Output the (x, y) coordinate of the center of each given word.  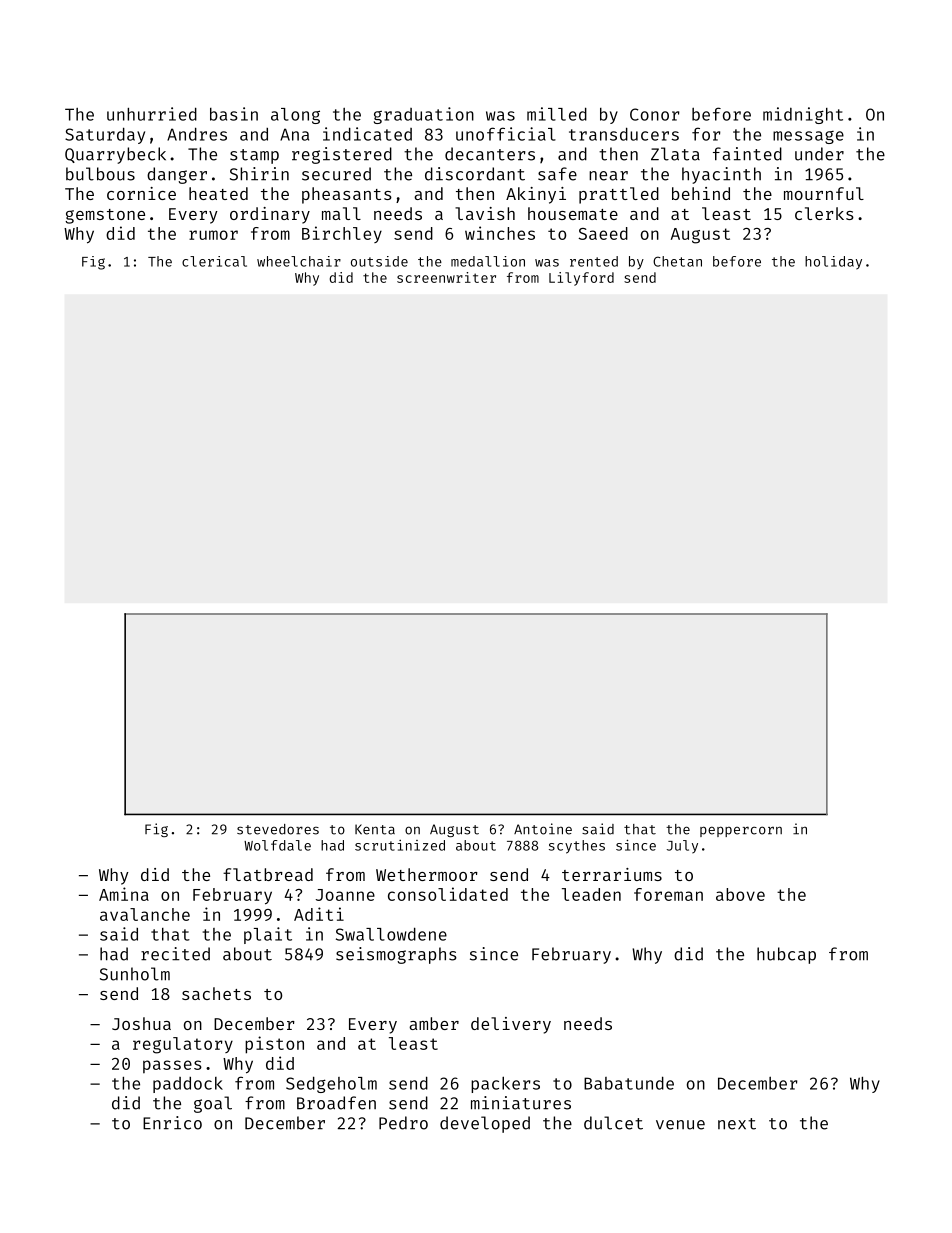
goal (213, 1104)
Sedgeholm (331, 1084)
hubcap (786, 955)
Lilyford (581, 279)
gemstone (105, 216)
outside (379, 261)
